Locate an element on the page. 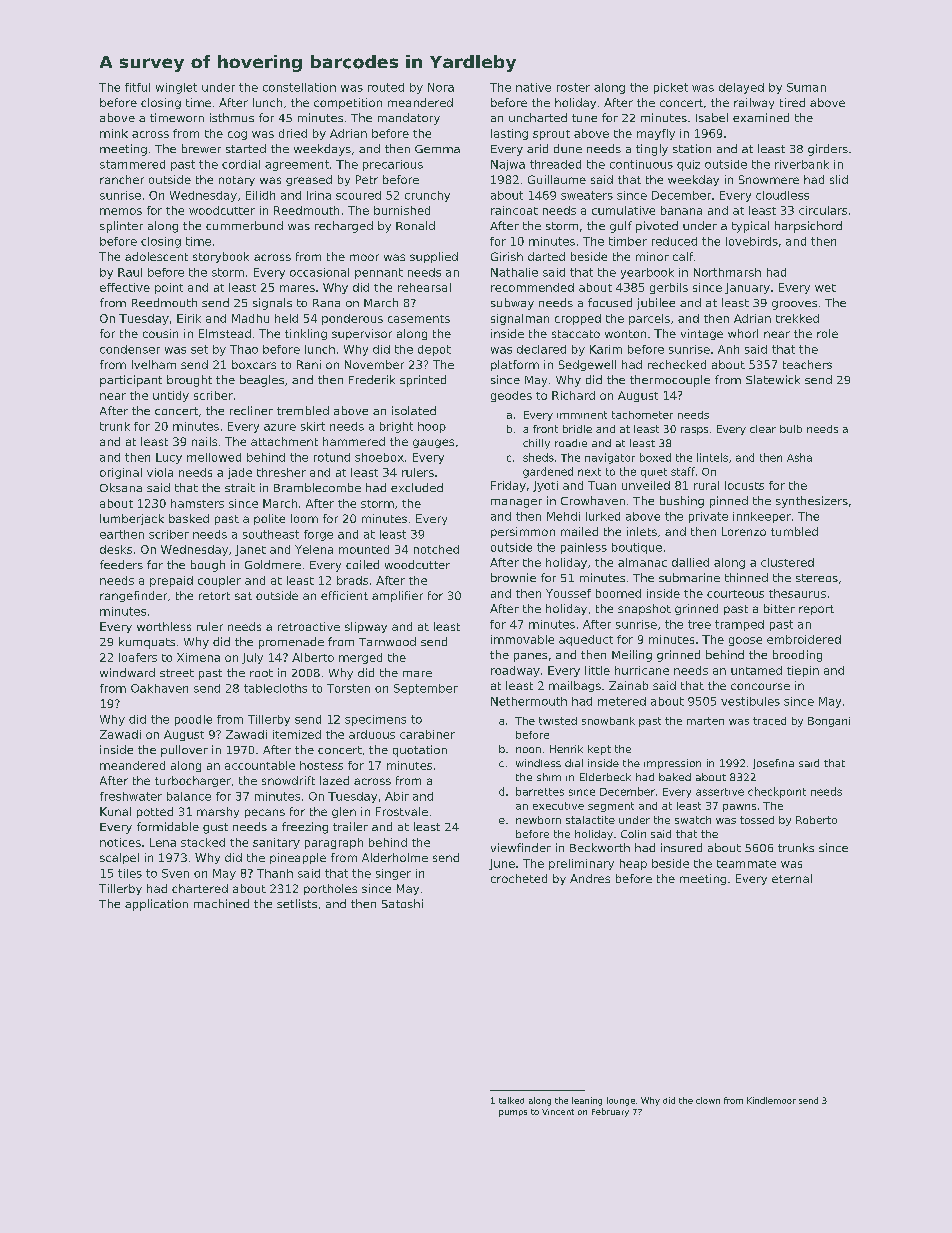 This document has width=952, height=1233. talked is located at coordinates (511, 1100).
